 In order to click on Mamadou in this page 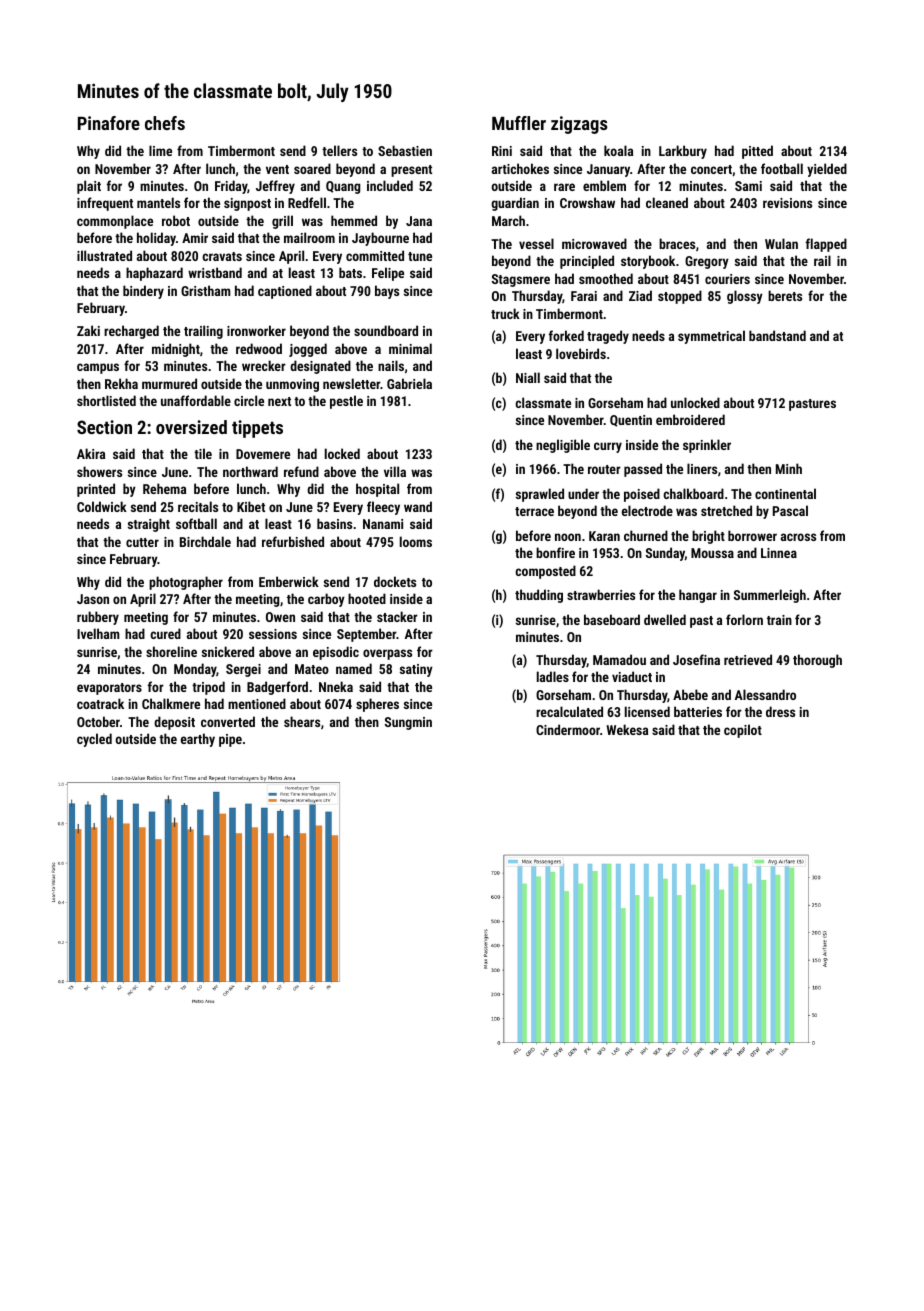, I will do `click(619, 659)`.
